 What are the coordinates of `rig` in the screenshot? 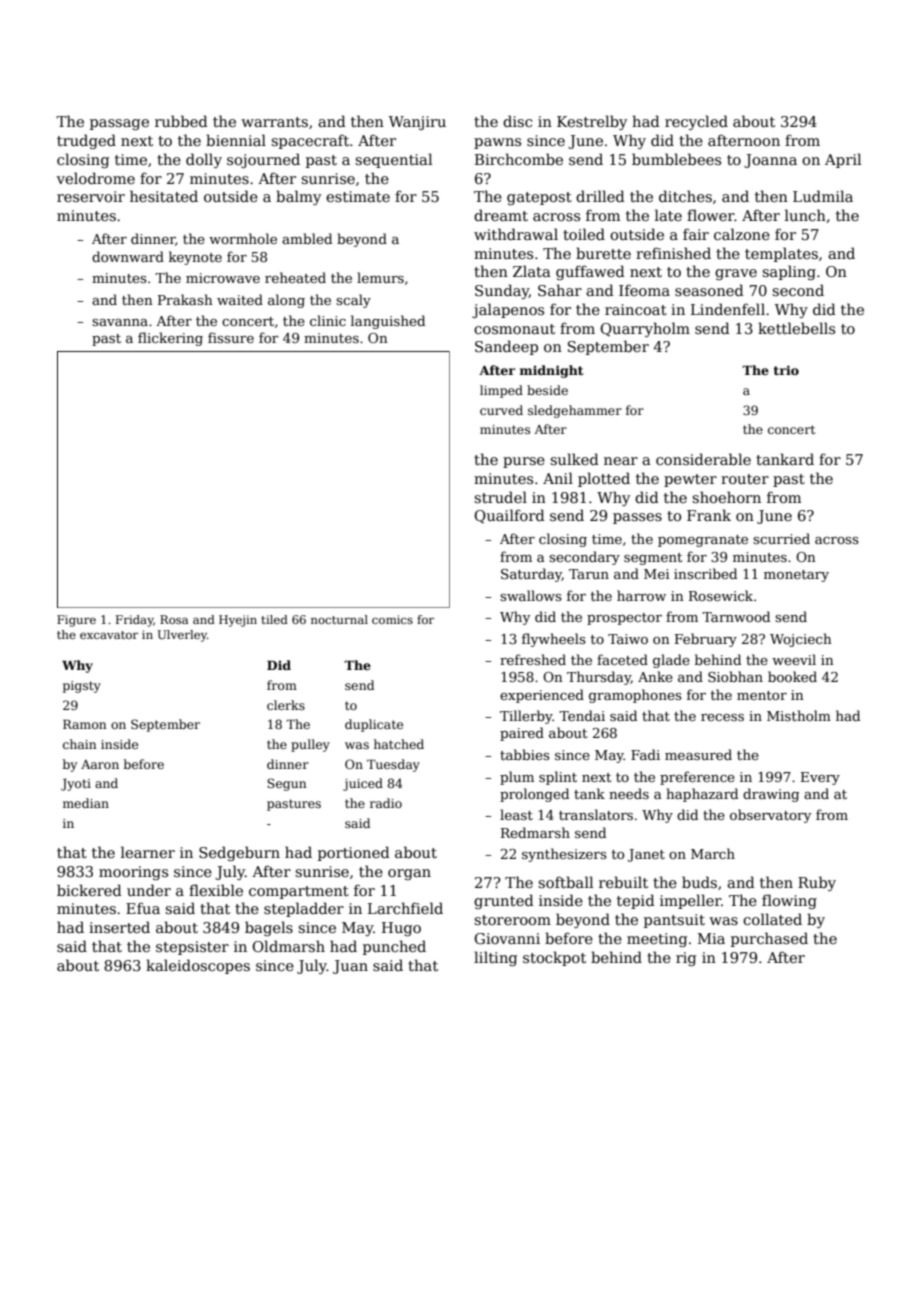 It's located at (686, 959).
